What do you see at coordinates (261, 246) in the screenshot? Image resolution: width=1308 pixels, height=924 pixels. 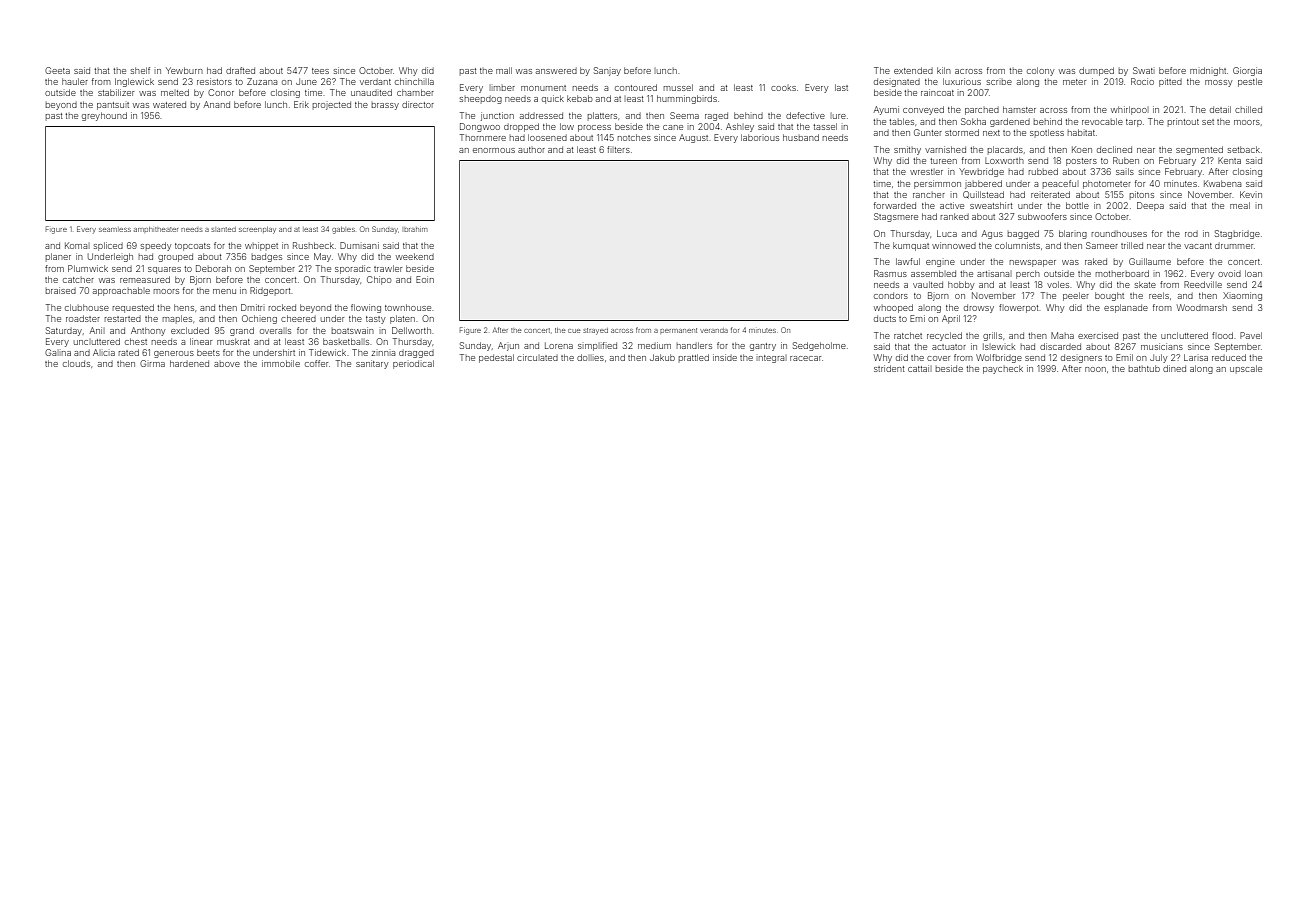 I see `whippet` at bounding box center [261, 246].
